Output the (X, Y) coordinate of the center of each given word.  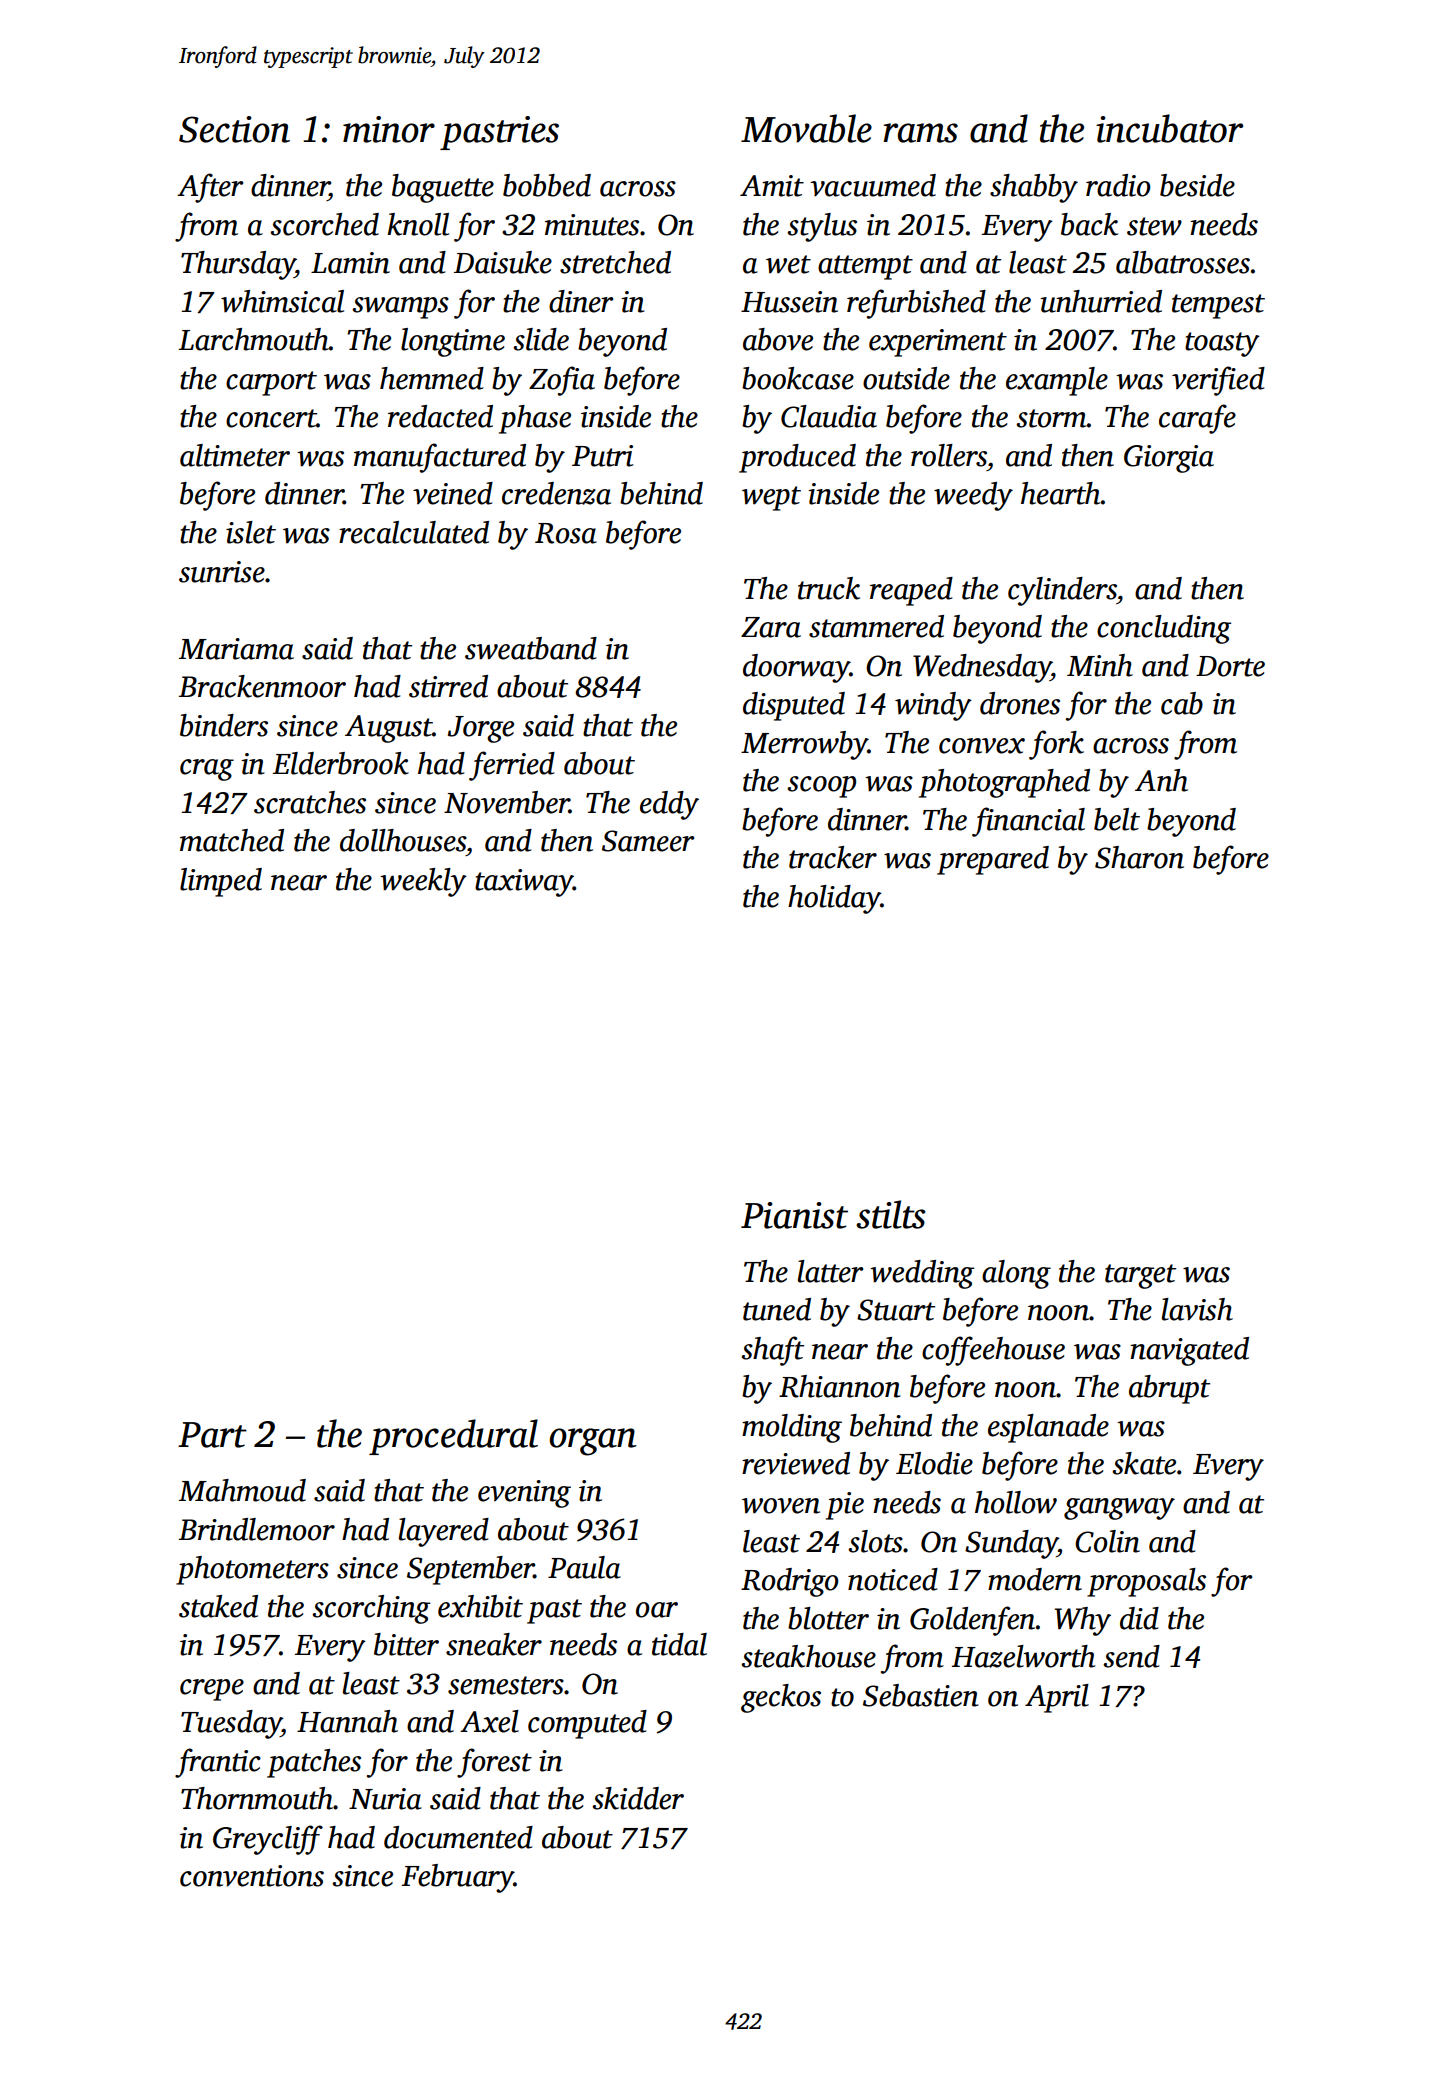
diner (581, 301)
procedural (453, 1437)
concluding (1164, 629)
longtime (453, 342)
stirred (448, 686)
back (1089, 224)
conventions (252, 1876)
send (1131, 1656)
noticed (893, 1579)
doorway (796, 668)
